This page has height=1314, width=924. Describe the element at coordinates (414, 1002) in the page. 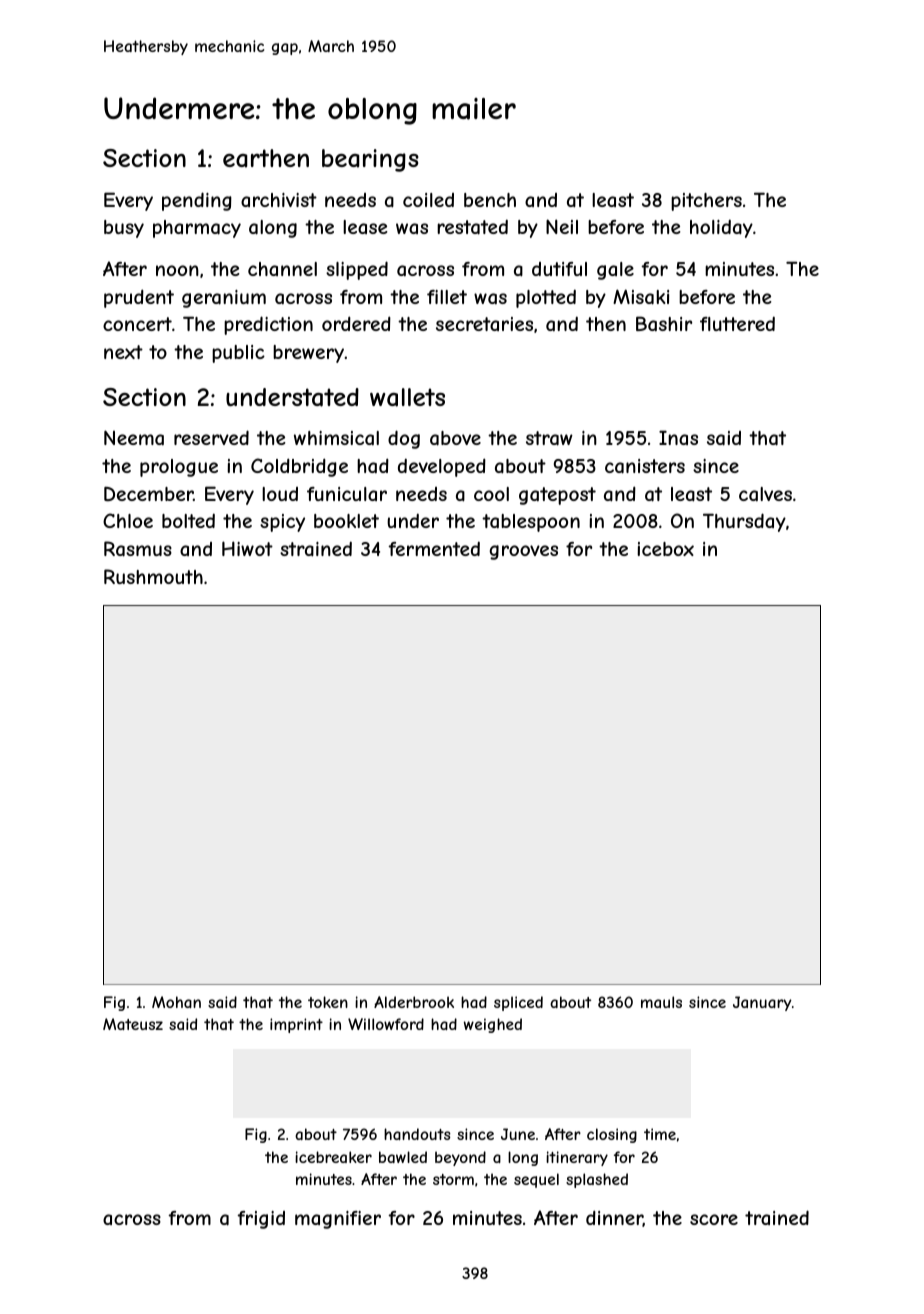

I see `Alderbrook` at that location.
